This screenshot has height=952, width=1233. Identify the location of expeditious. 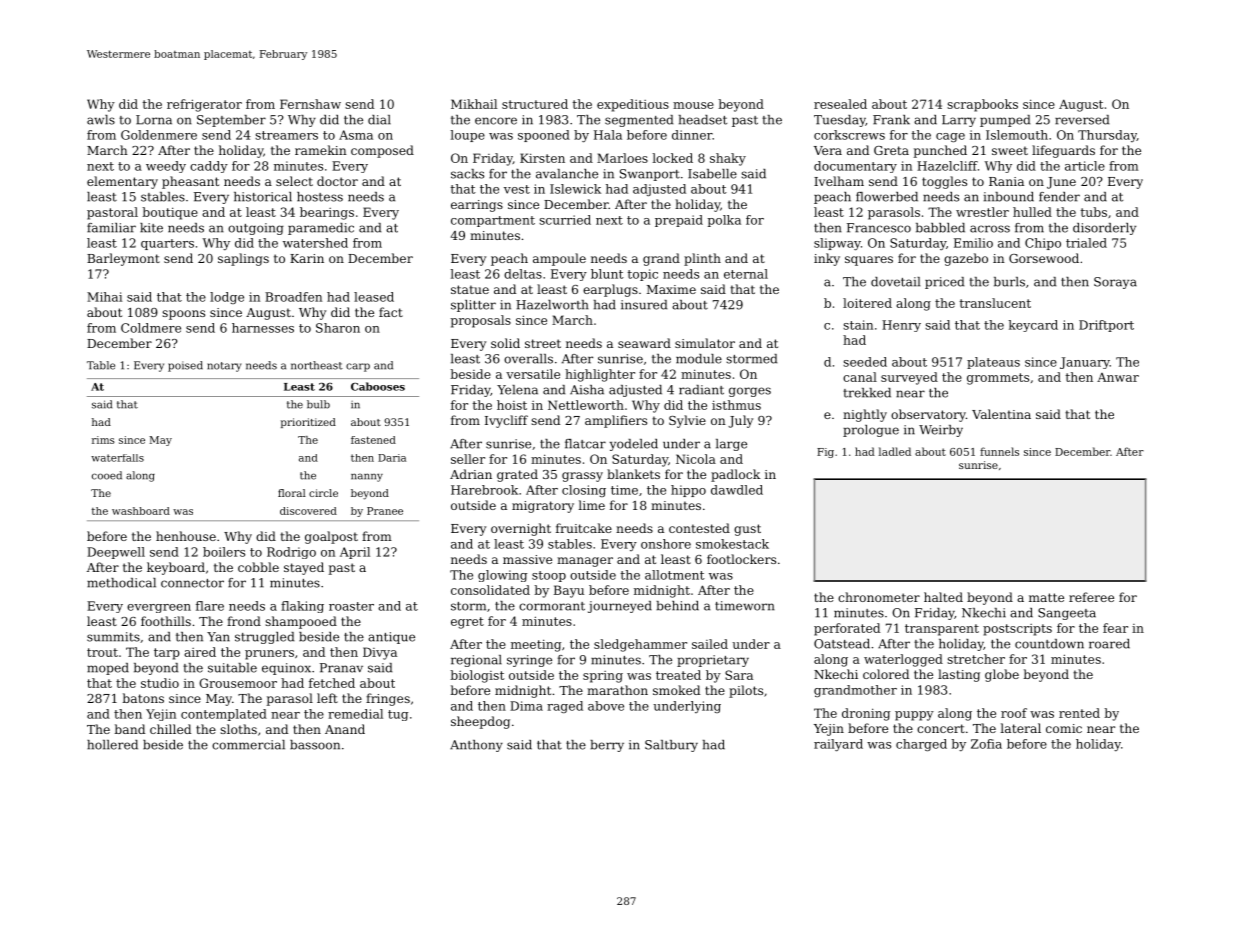
(633, 105).
